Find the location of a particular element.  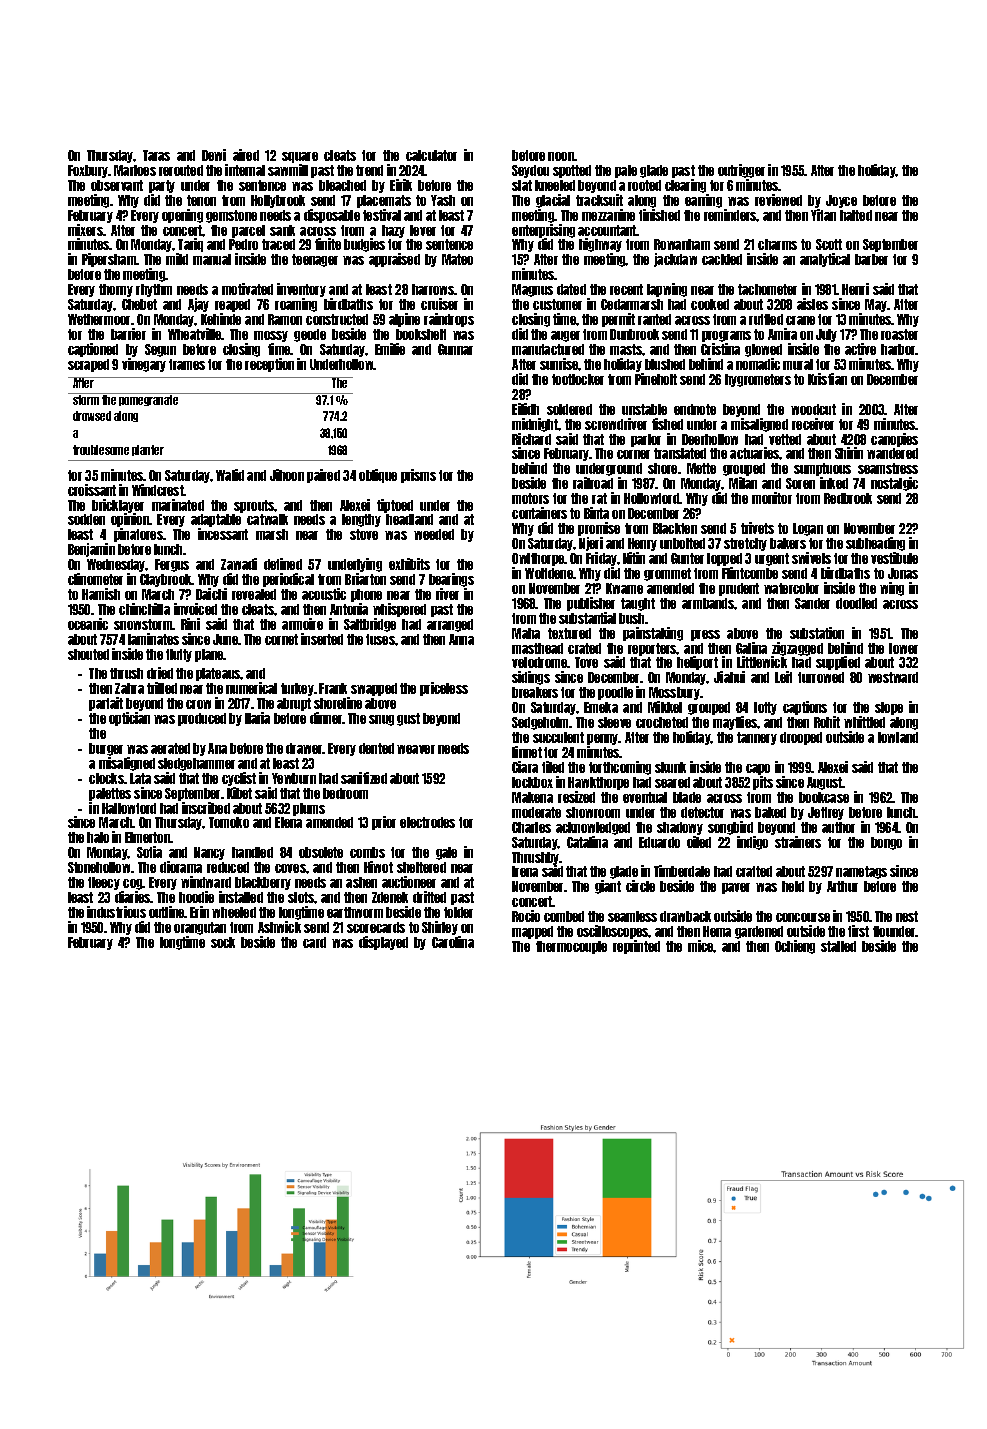

Eilidh is located at coordinates (525, 409).
